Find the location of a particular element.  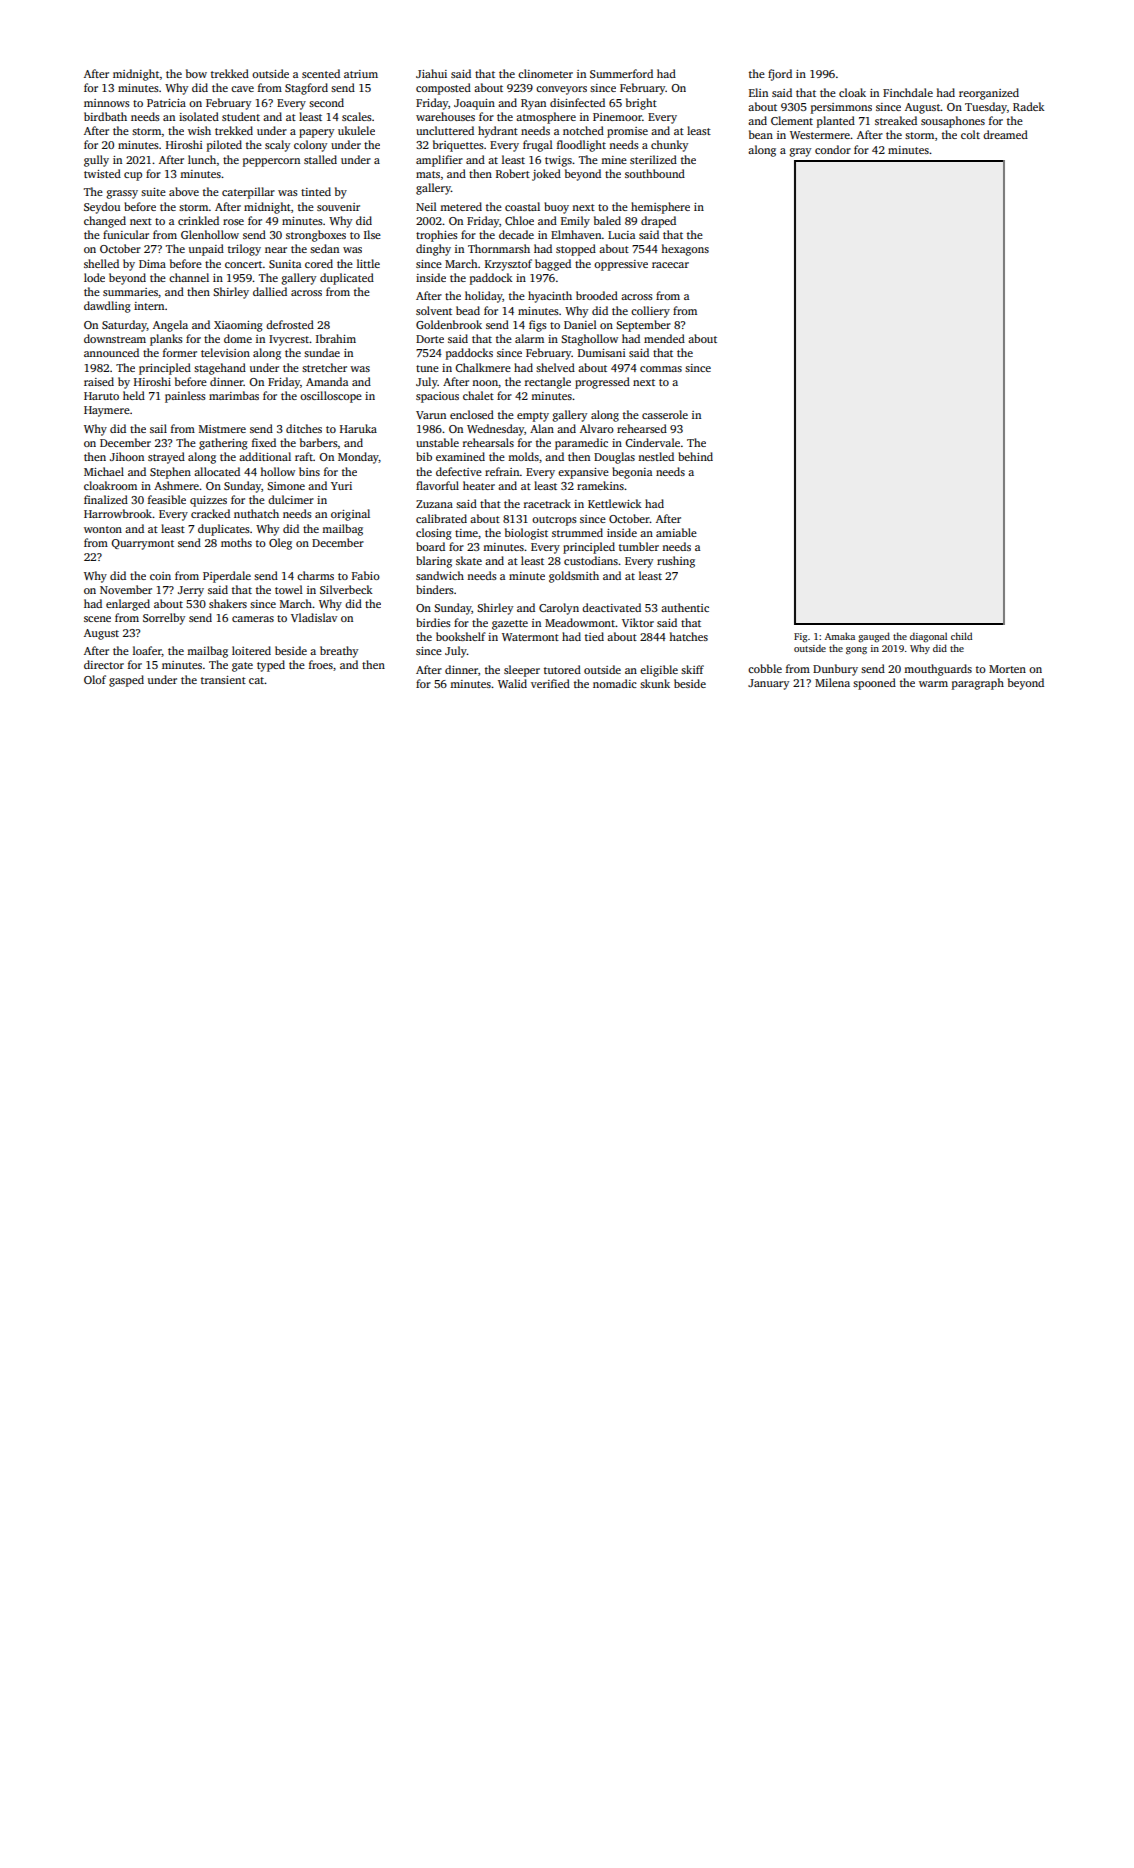

child is located at coordinates (961, 636).
